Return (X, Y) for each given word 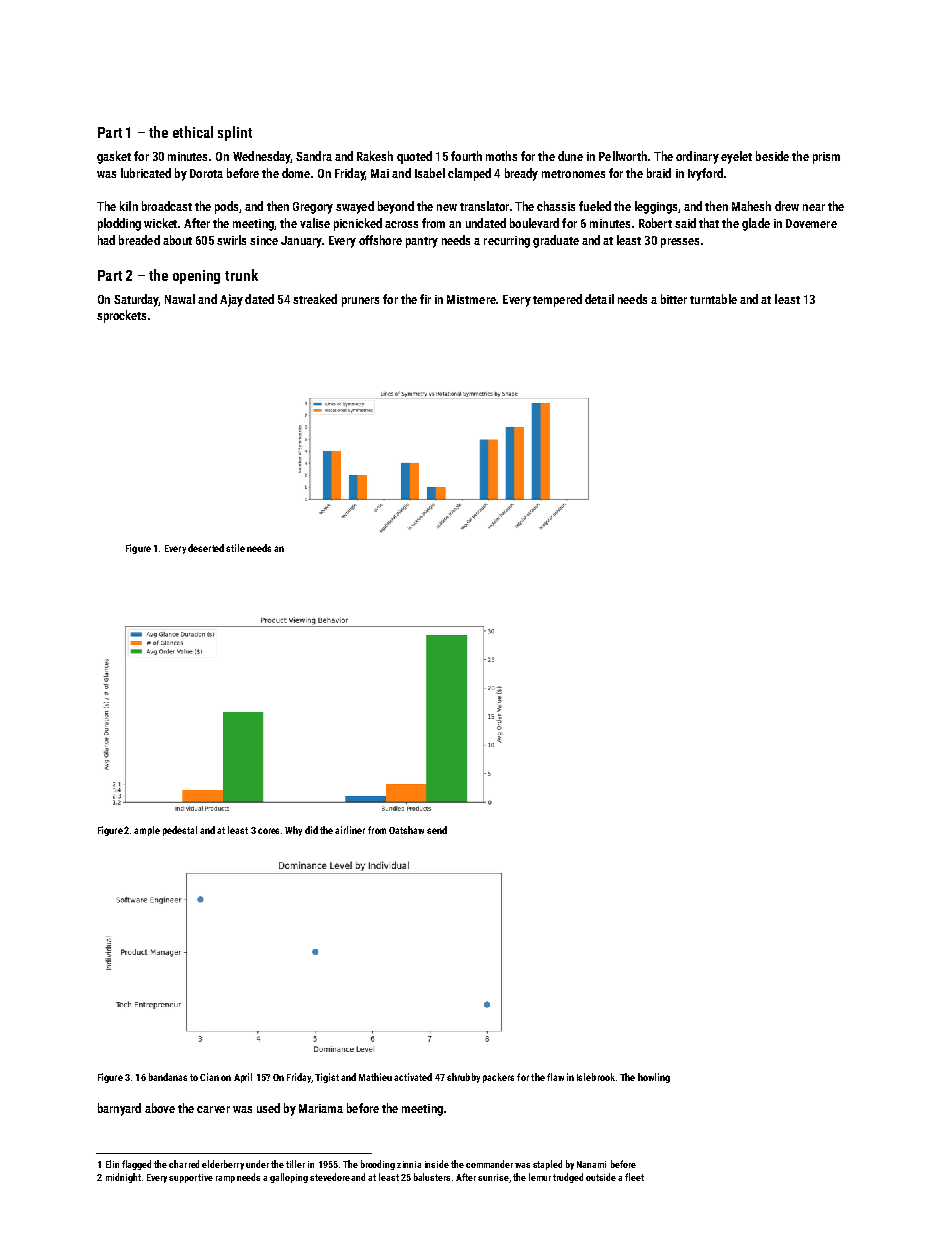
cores (268, 831)
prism (826, 158)
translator (484, 206)
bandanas (168, 1077)
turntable (713, 299)
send (437, 830)
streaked (315, 299)
